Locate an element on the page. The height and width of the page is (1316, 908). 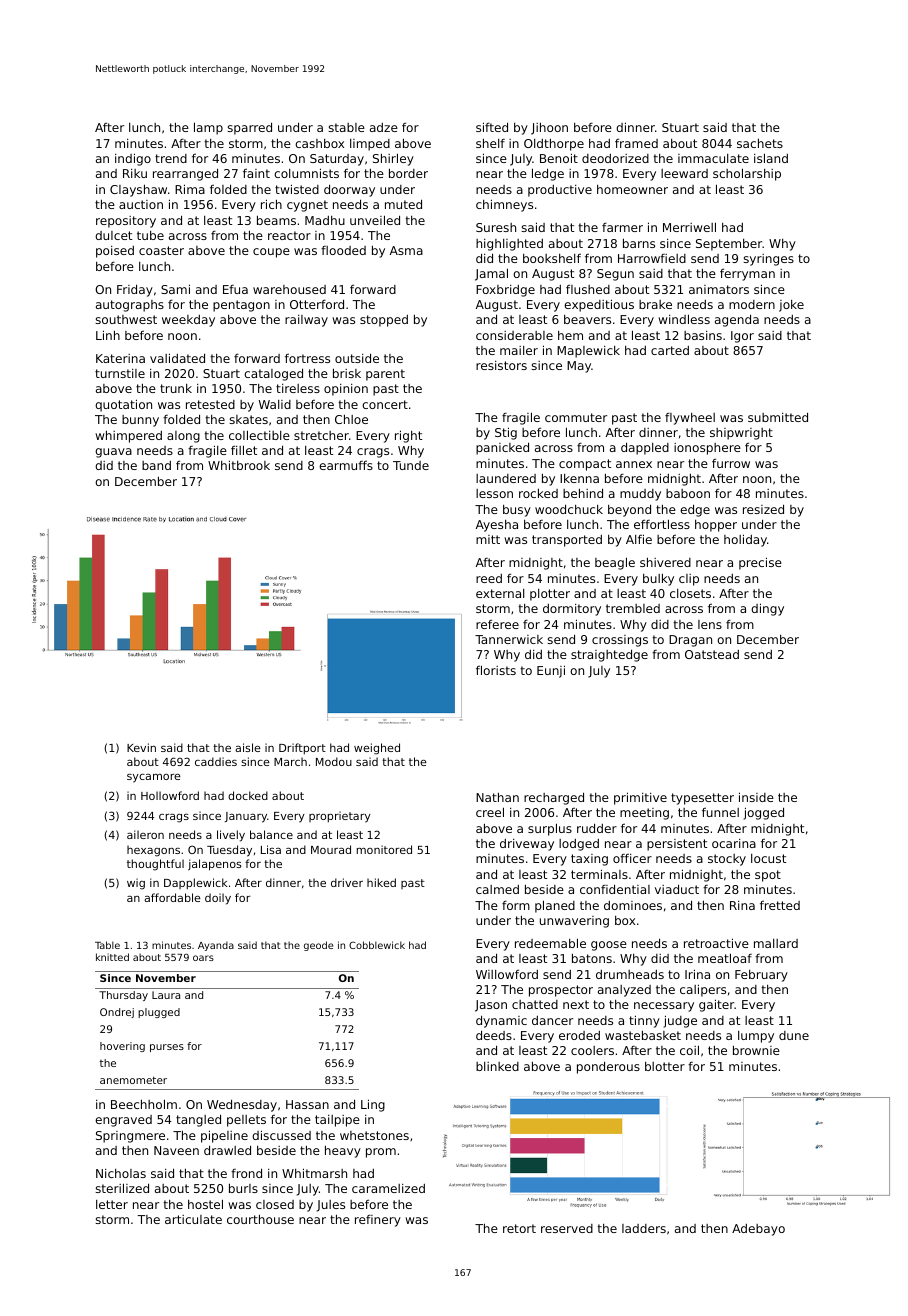
referee is located at coordinates (497, 624).
